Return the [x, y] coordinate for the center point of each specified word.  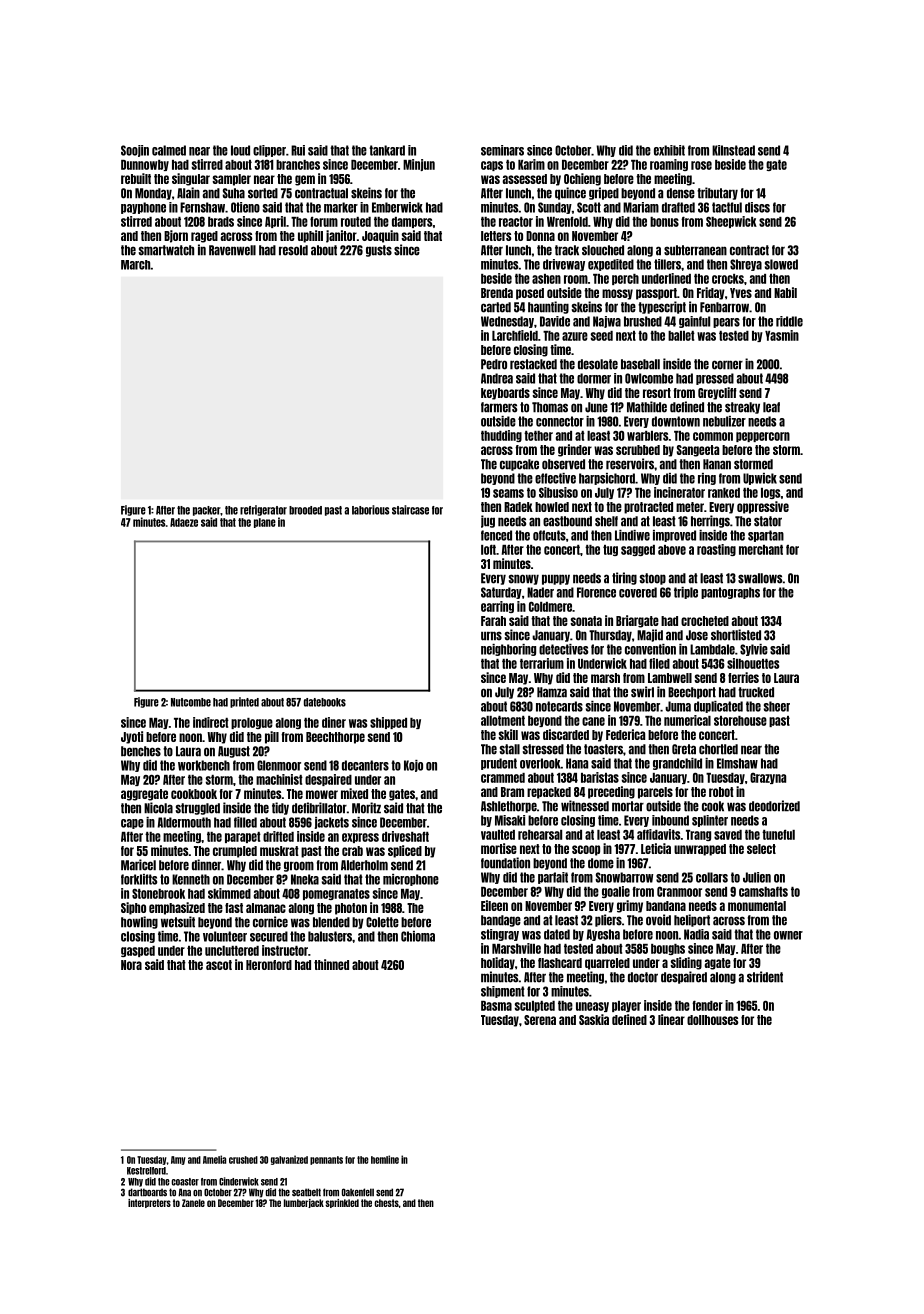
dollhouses [712, 1020]
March [136, 265]
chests [386, 1203]
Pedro [494, 364]
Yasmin [782, 335]
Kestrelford [146, 1171]
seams [508, 493]
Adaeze [184, 522]
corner [727, 365]
